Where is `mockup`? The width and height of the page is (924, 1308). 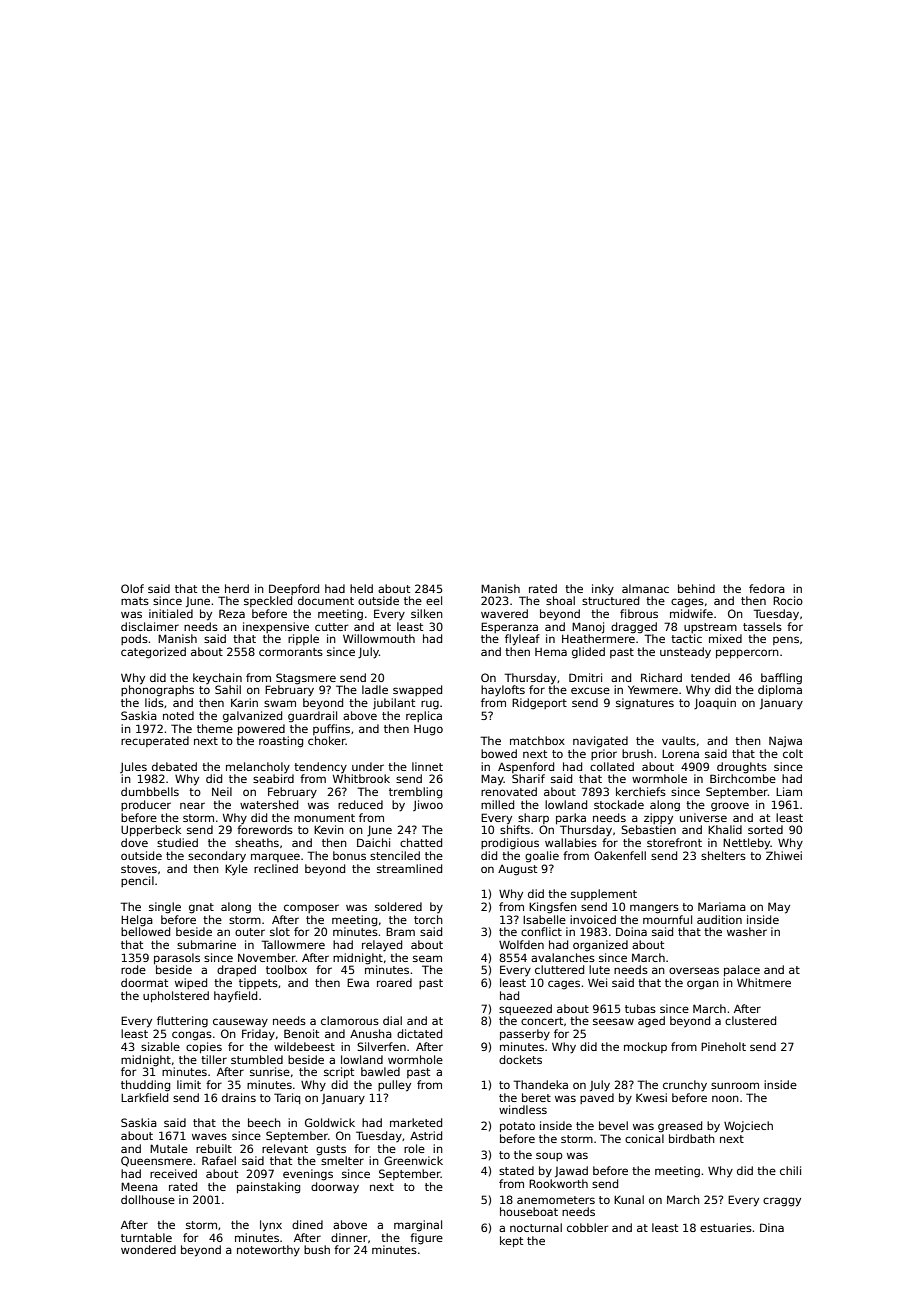
mockup is located at coordinates (645, 1047).
